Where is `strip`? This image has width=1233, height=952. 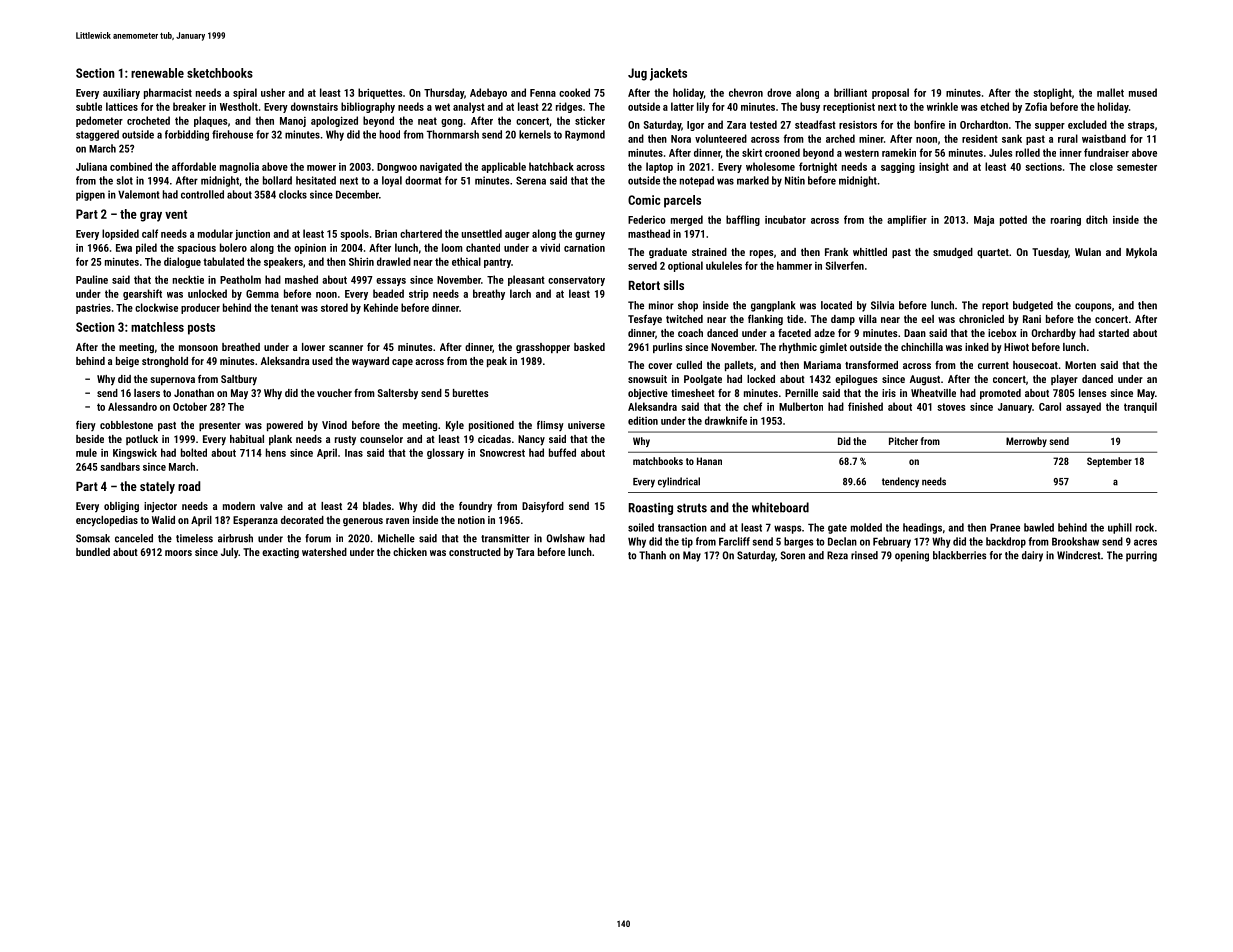
strip is located at coordinates (419, 295).
